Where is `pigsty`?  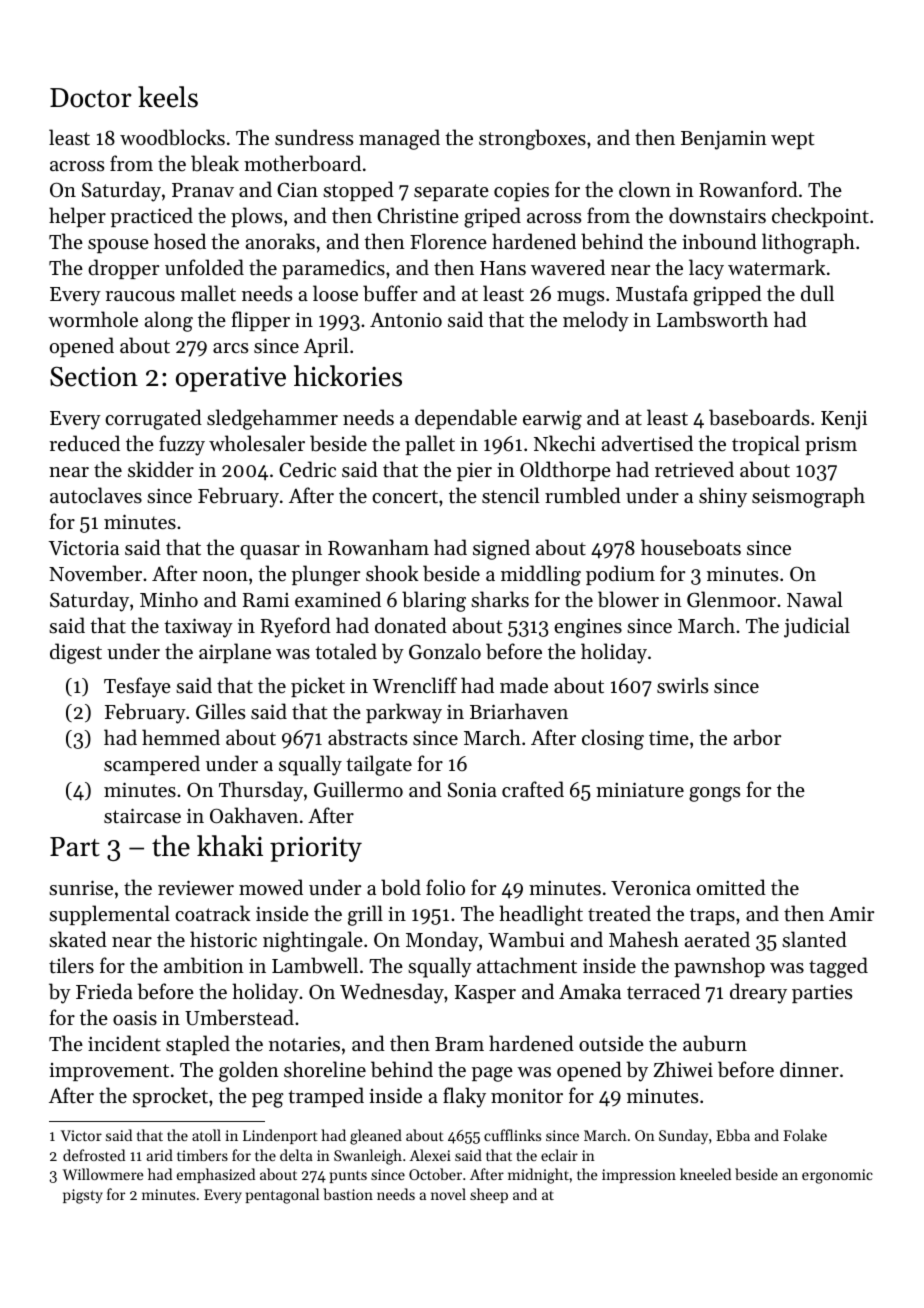 pigsty is located at coordinates (83, 1196).
